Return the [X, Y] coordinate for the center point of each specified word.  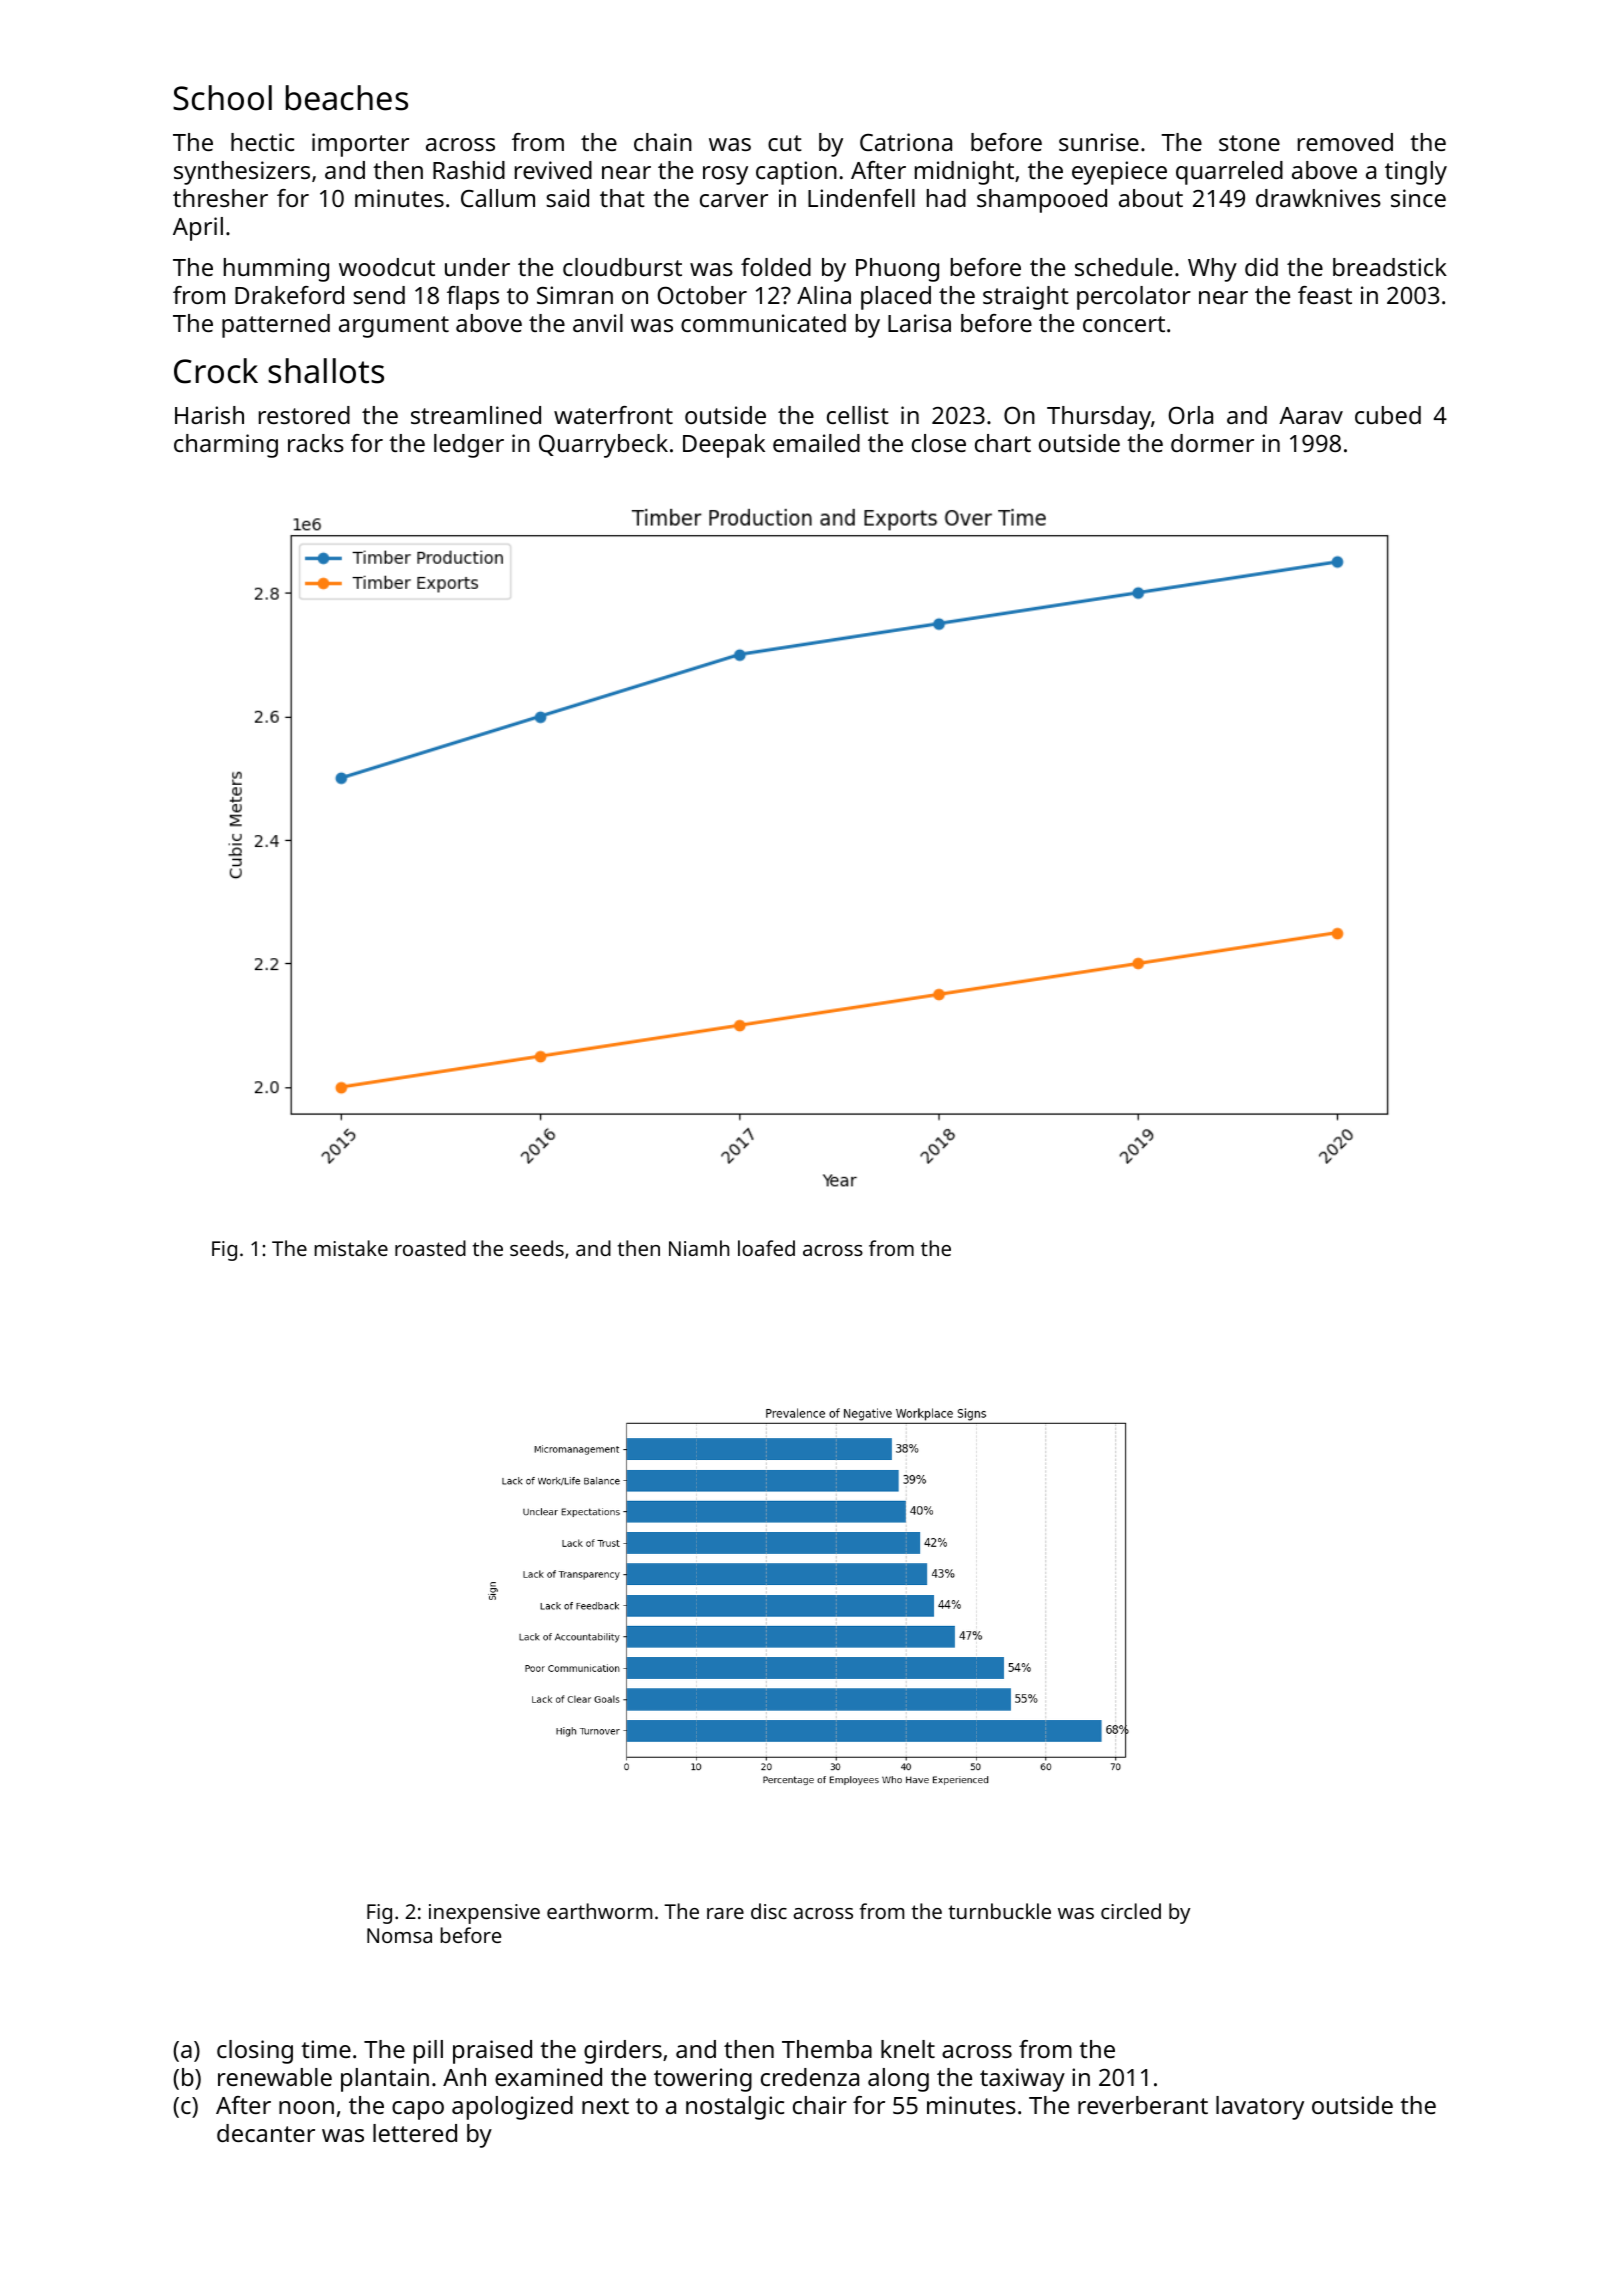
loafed [766, 1248]
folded [776, 267]
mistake [351, 1248]
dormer [1212, 443]
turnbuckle [1000, 1911]
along [898, 2080]
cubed [1388, 415]
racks [316, 443]
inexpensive [484, 1914]
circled [1131, 1911]
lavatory [1260, 2108]
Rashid [469, 170]
